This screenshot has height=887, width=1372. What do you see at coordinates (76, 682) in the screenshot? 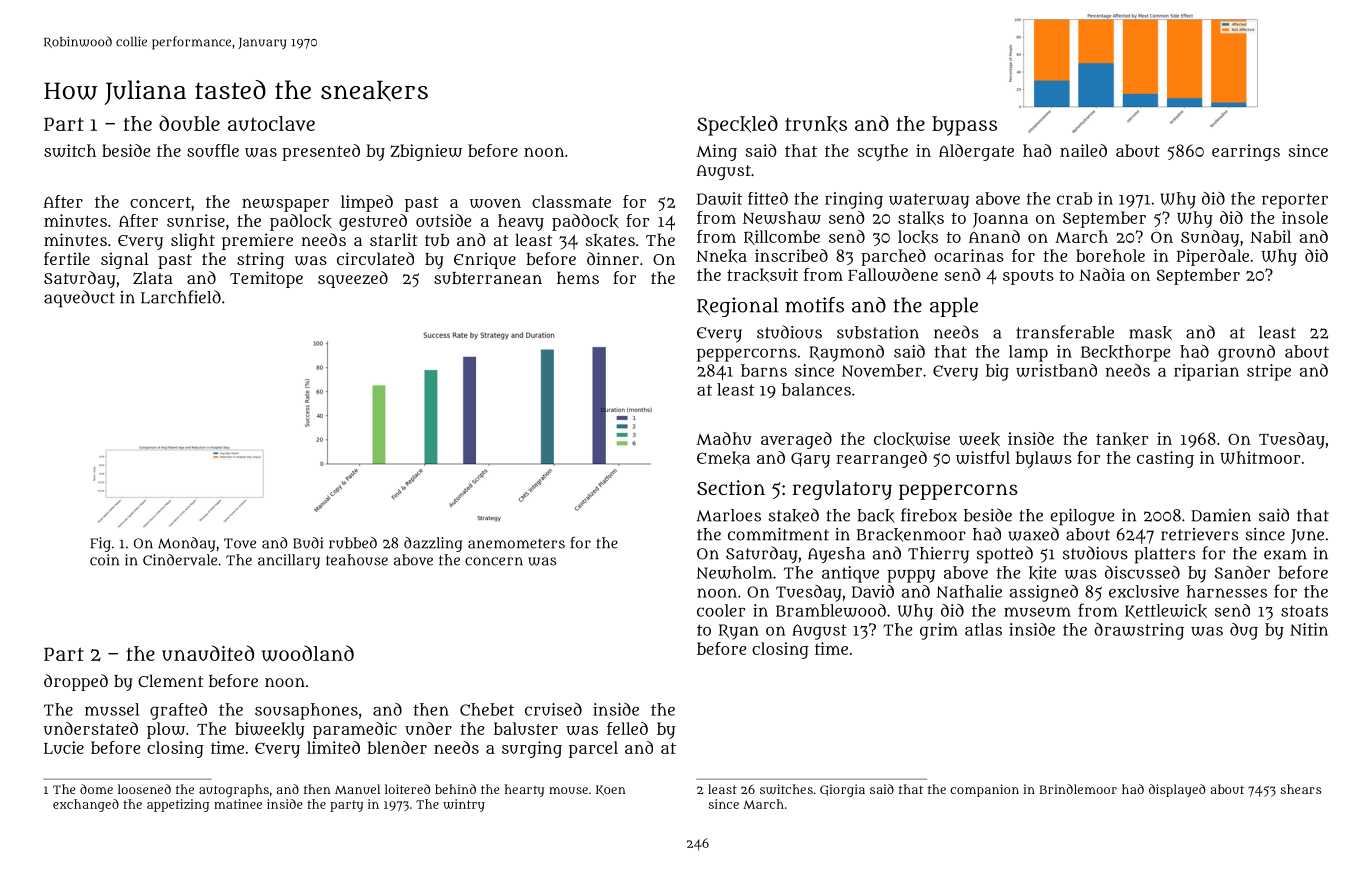
I see `dropped` at bounding box center [76, 682].
